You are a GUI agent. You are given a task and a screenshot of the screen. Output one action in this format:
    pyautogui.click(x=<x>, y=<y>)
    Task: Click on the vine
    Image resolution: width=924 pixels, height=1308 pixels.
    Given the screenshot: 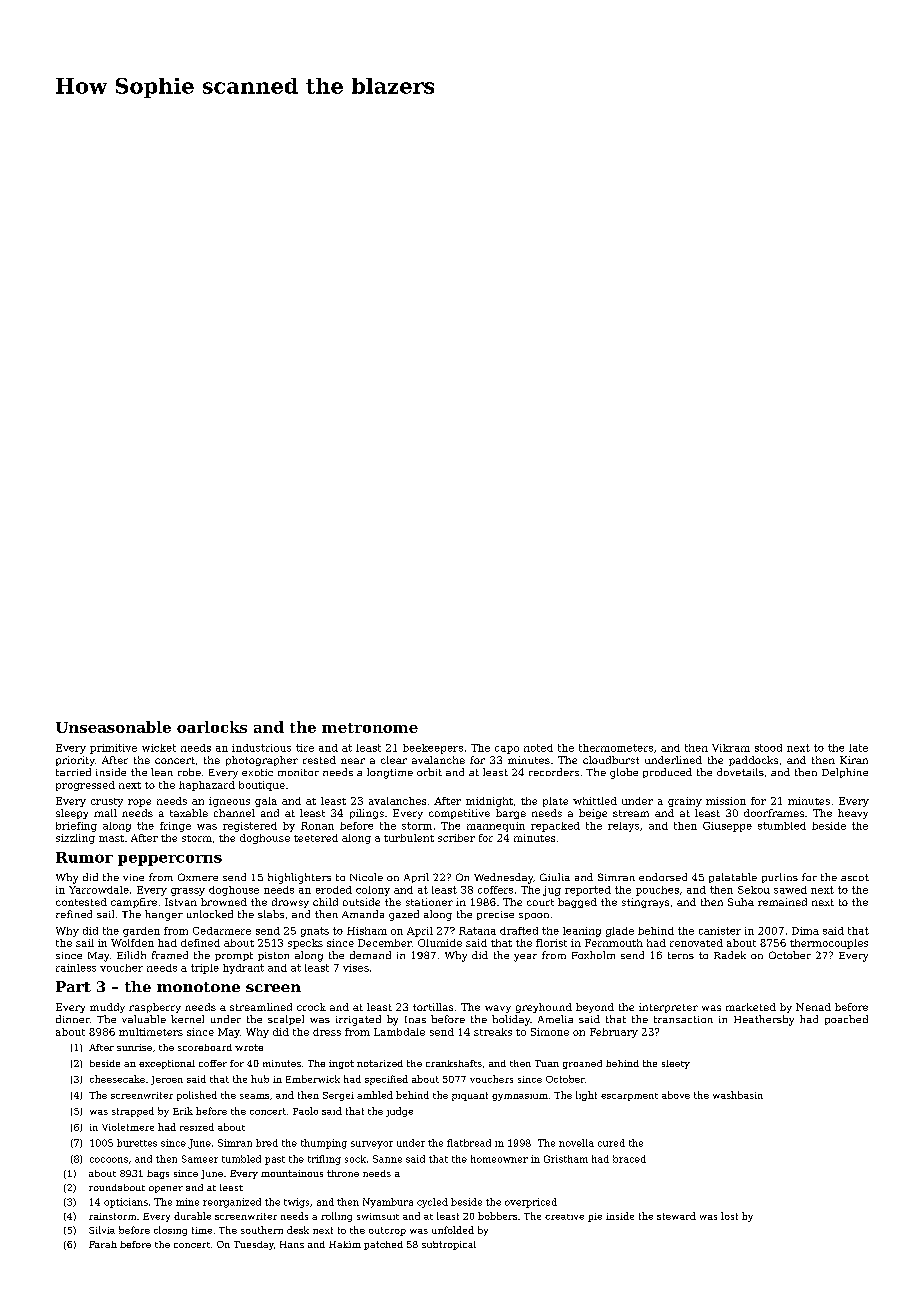 What is the action you would take?
    pyautogui.click(x=133, y=877)
